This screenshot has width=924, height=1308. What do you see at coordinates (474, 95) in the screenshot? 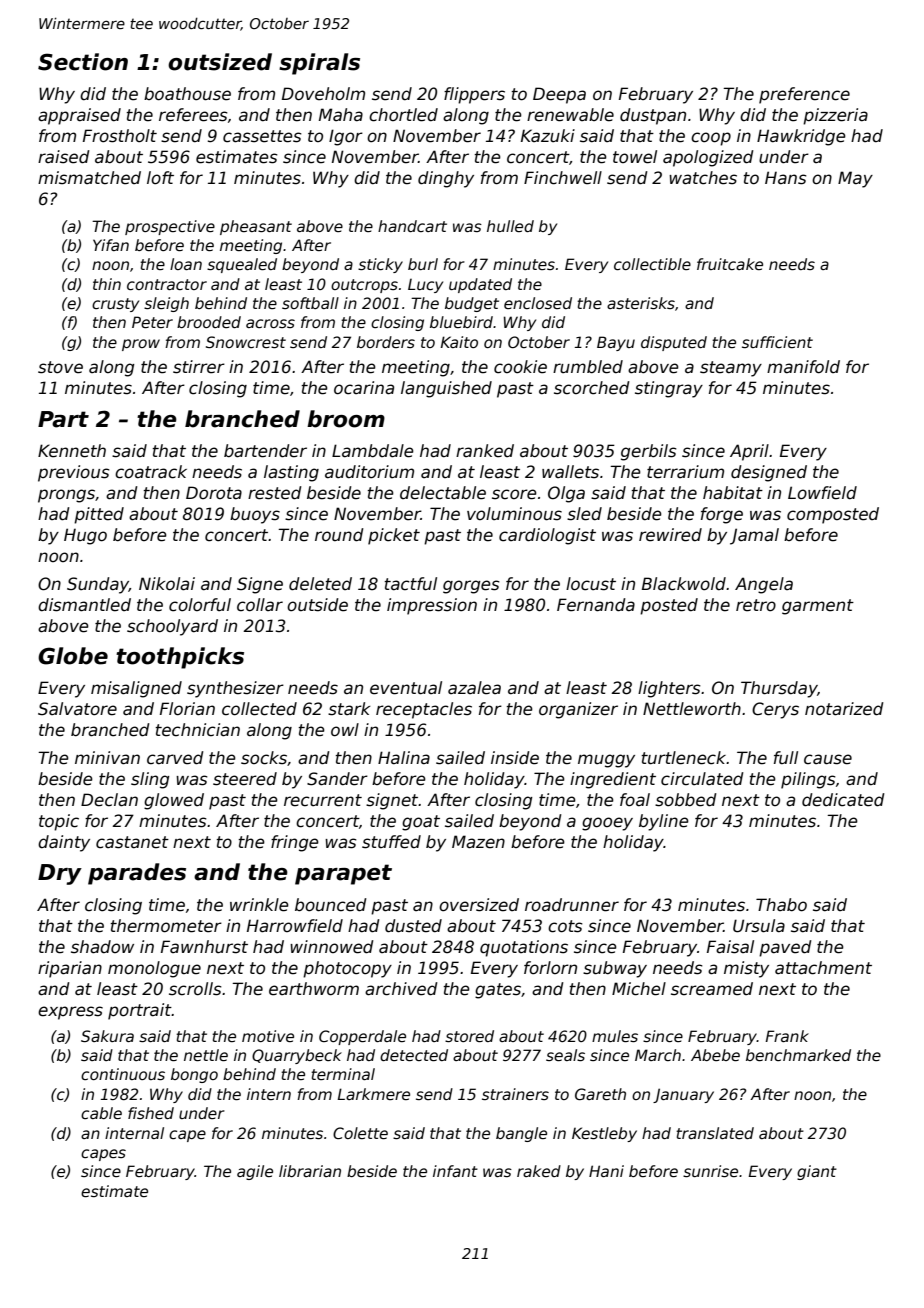
I see `flippers` at bounding box center [474, 95].
